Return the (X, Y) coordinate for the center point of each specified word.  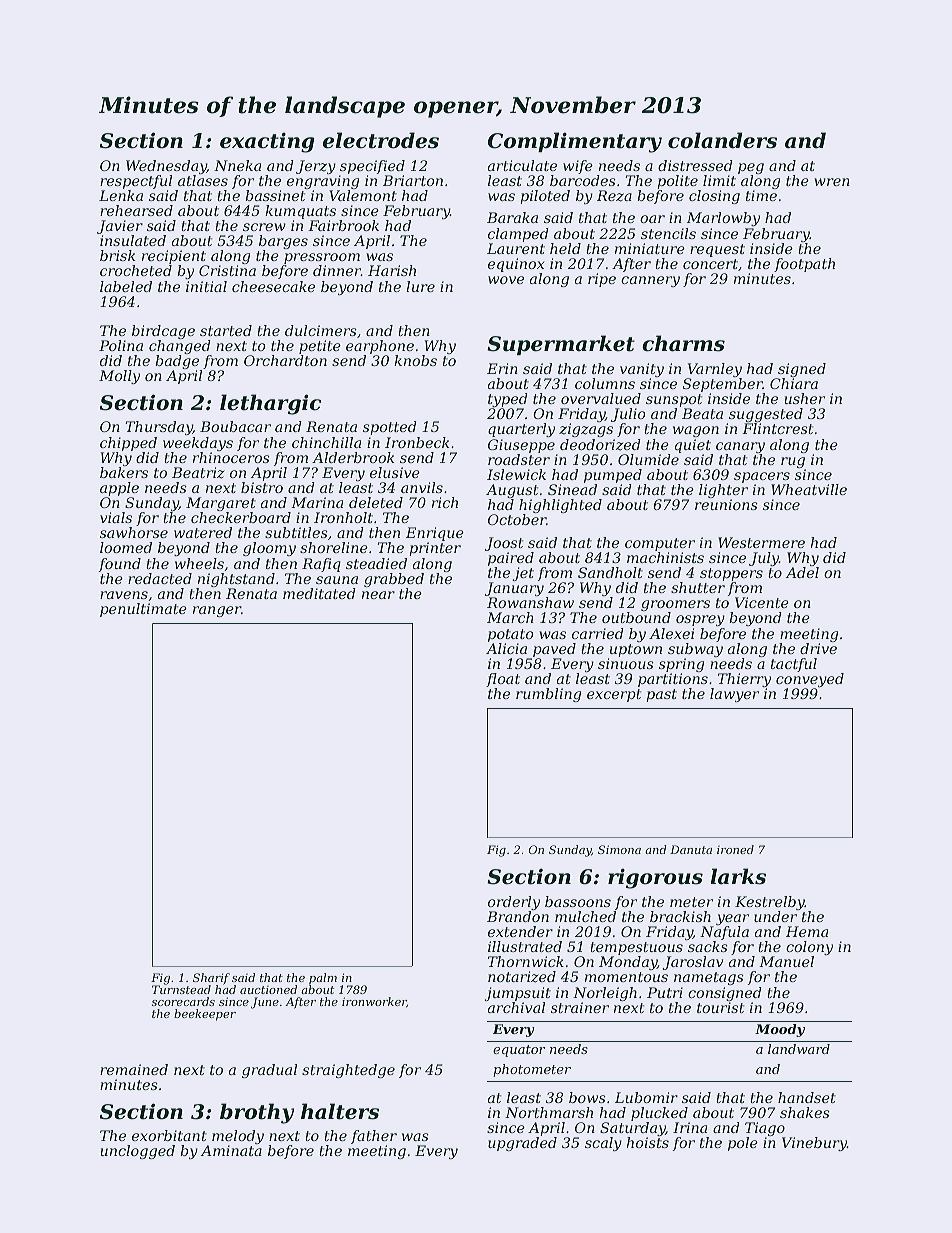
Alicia (506, 648)
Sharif (211, 979)
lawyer (734, 695)
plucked (659, 1114)
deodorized (600, 445)
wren (832, 182)
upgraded (522, 1144)
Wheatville (809, 489)
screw (264, 227)
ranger (217, 611)
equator (519, 1051)
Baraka (512, 217)
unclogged (138, 1152)
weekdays (198, 444)
